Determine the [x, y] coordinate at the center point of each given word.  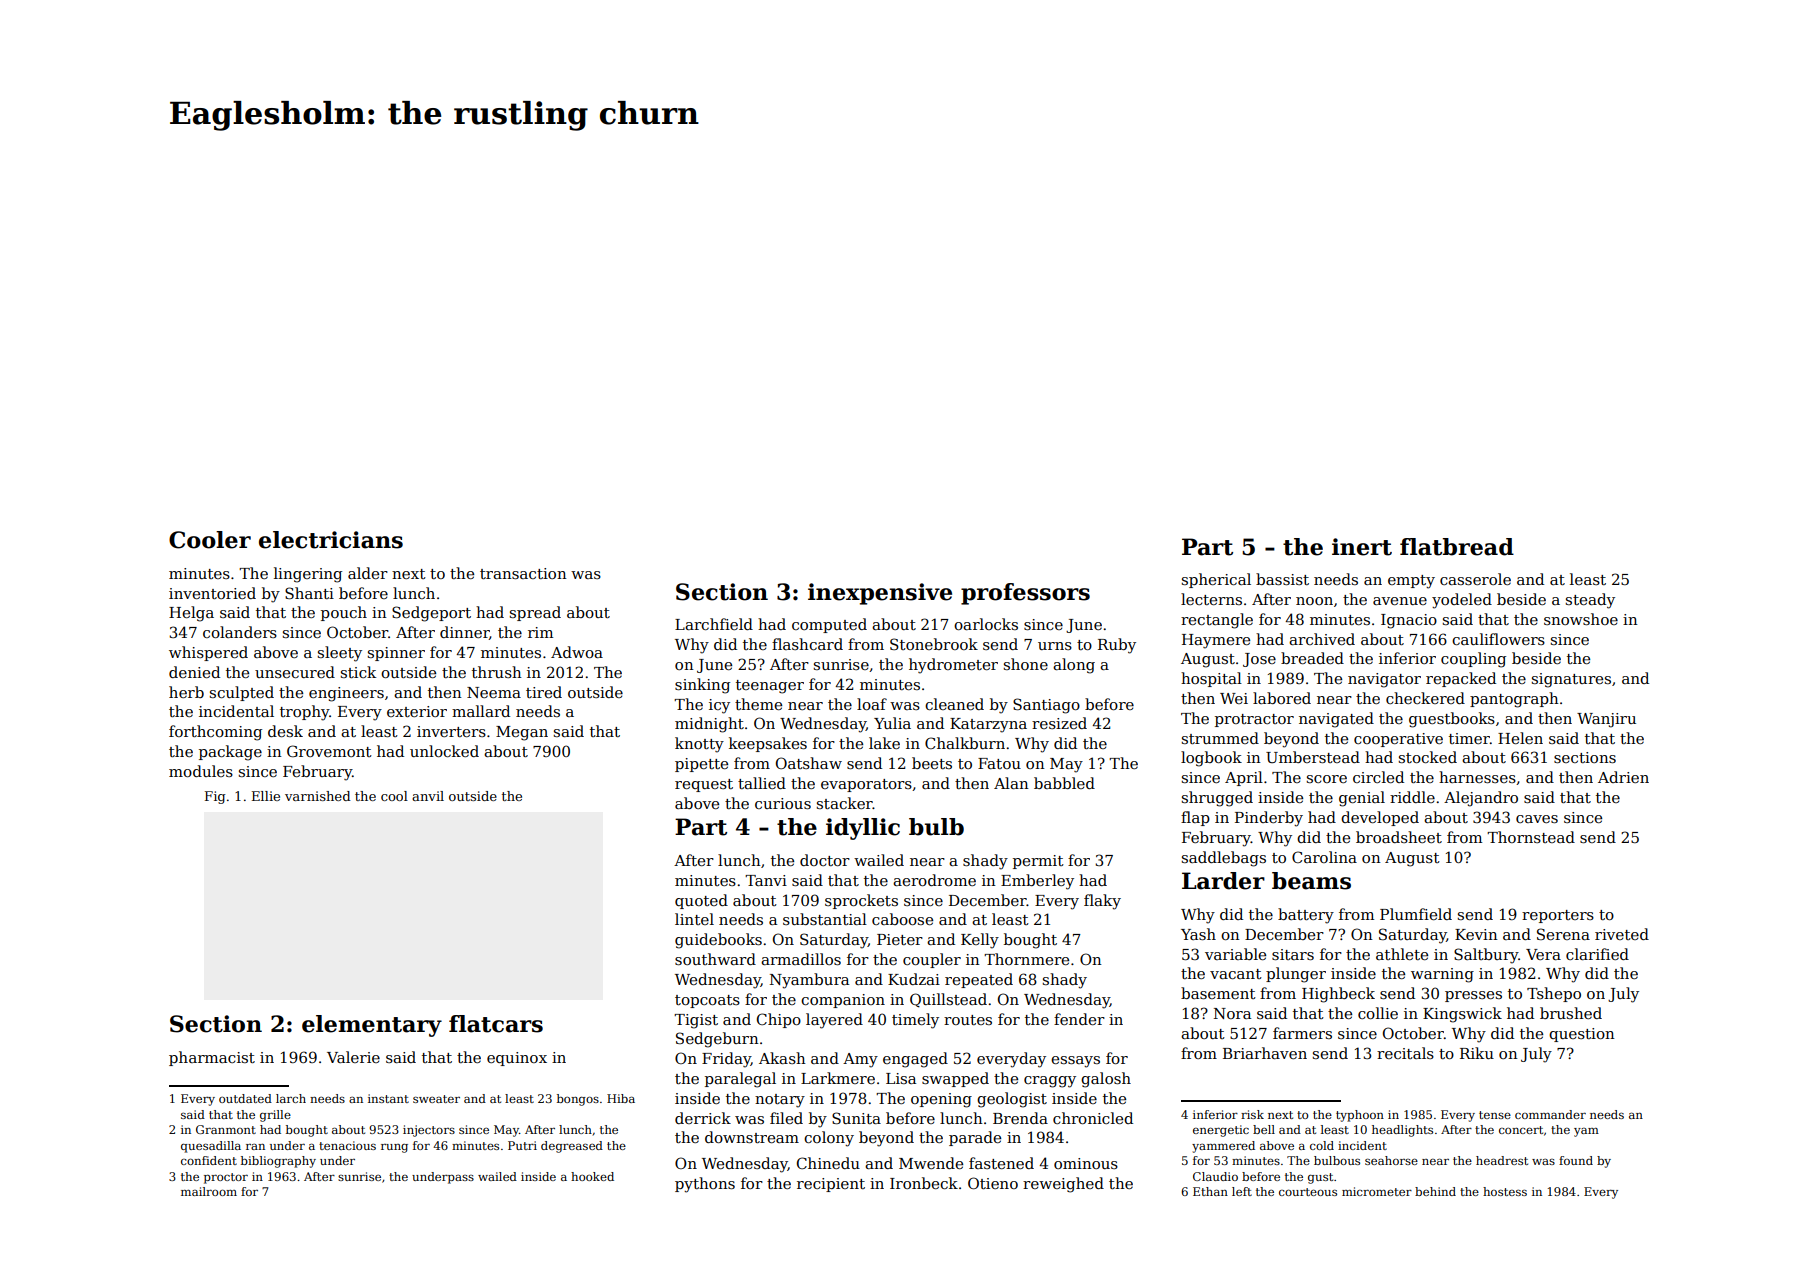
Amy [860, 1060]
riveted [1622, 934]
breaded [1312, 658]
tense [1495, 1115]
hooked [592, 1176]
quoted [701, 901]
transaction [523, 573]
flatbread [1457, 547]
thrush [497, 672]
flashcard [807, 644]
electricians [331, 540]
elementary [372, 1026]
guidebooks [718, 941]
